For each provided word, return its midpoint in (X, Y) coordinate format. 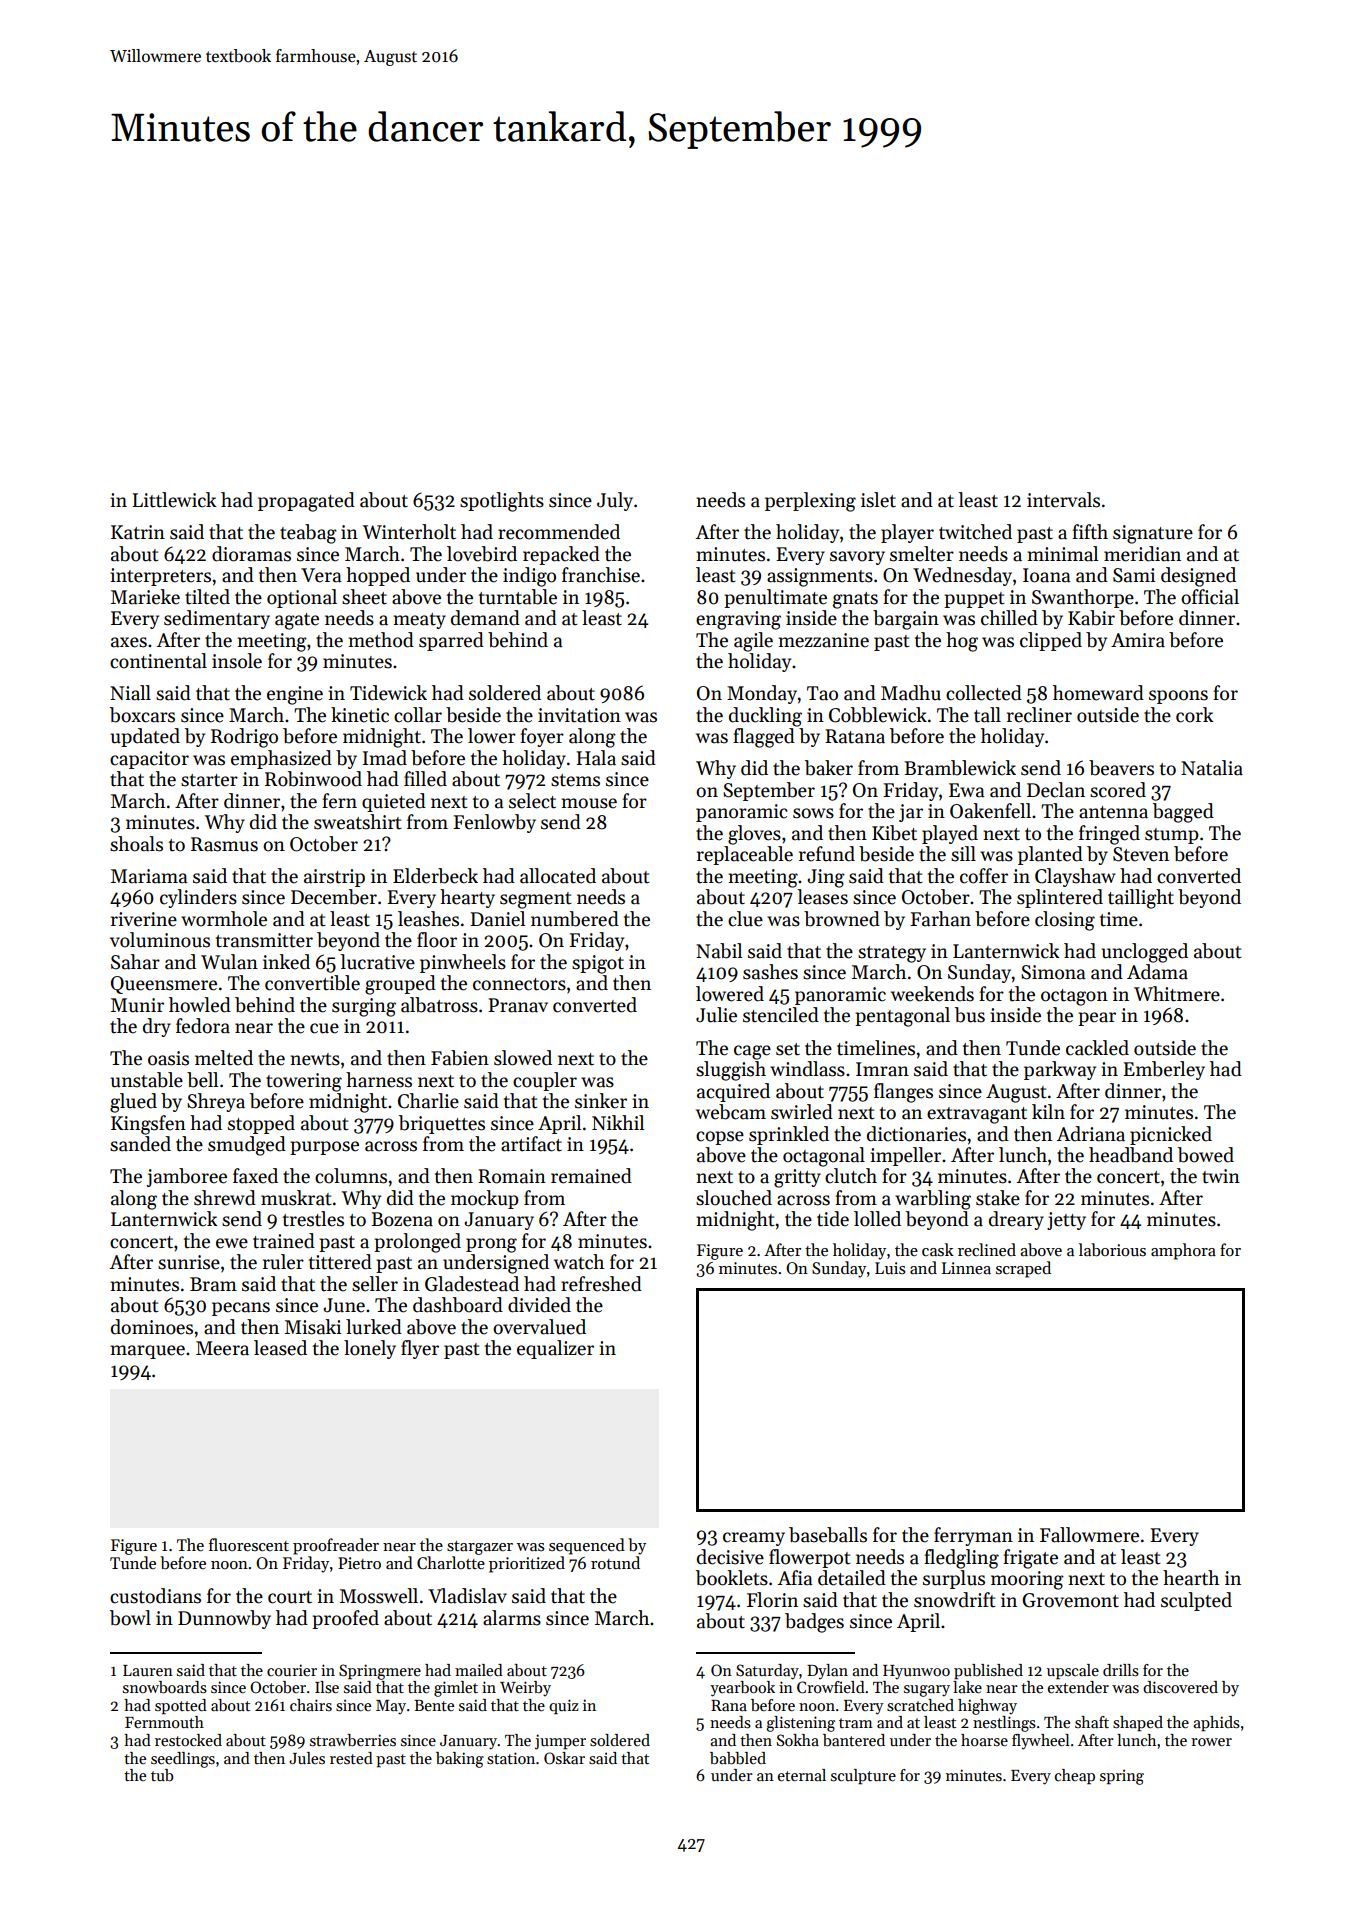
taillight (1141, 899)
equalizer (555, 1349)
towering (304, 1082)
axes (129, 642)
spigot (598, 964)
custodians (155, 1596)
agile (753, 642)
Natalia (1212, 768)
